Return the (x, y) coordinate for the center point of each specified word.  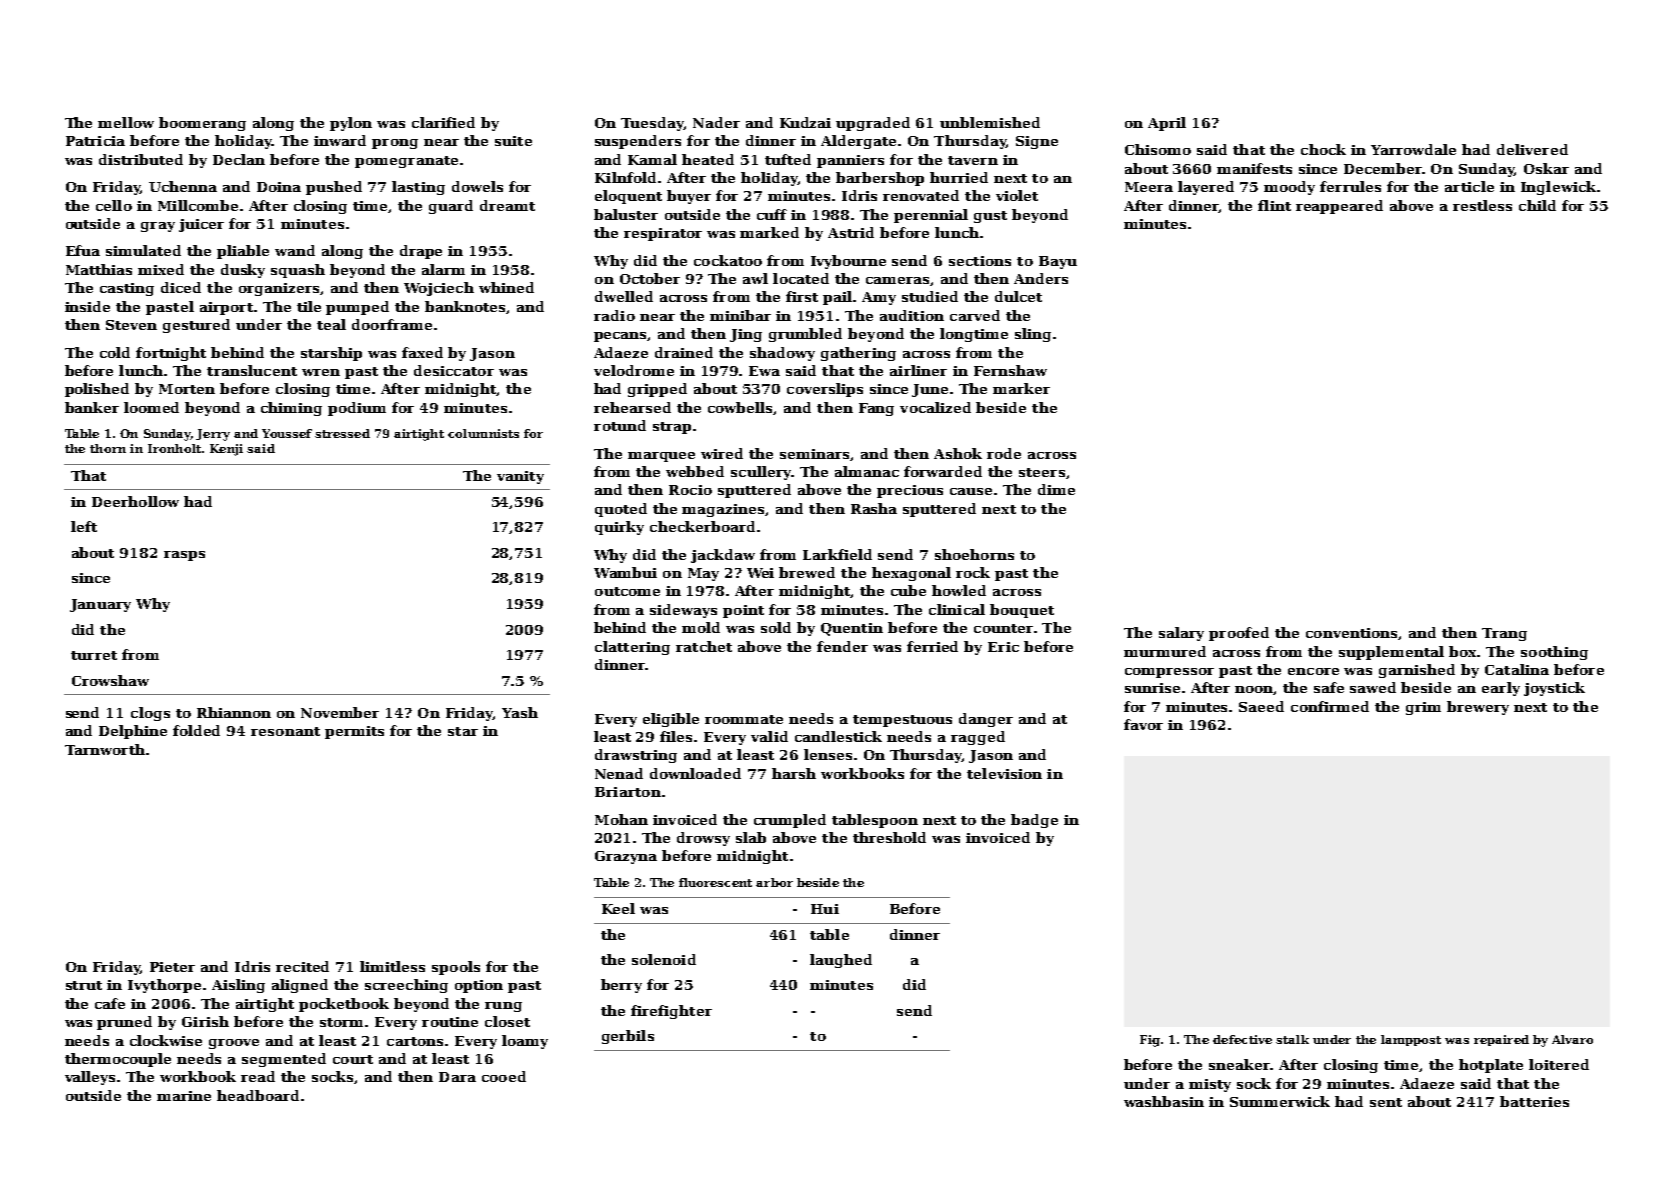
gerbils (628, 1037)
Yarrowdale (1413, 149)
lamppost (1411, 1040)
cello (114, 205)
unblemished (990, 122)
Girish (205, 1021)
